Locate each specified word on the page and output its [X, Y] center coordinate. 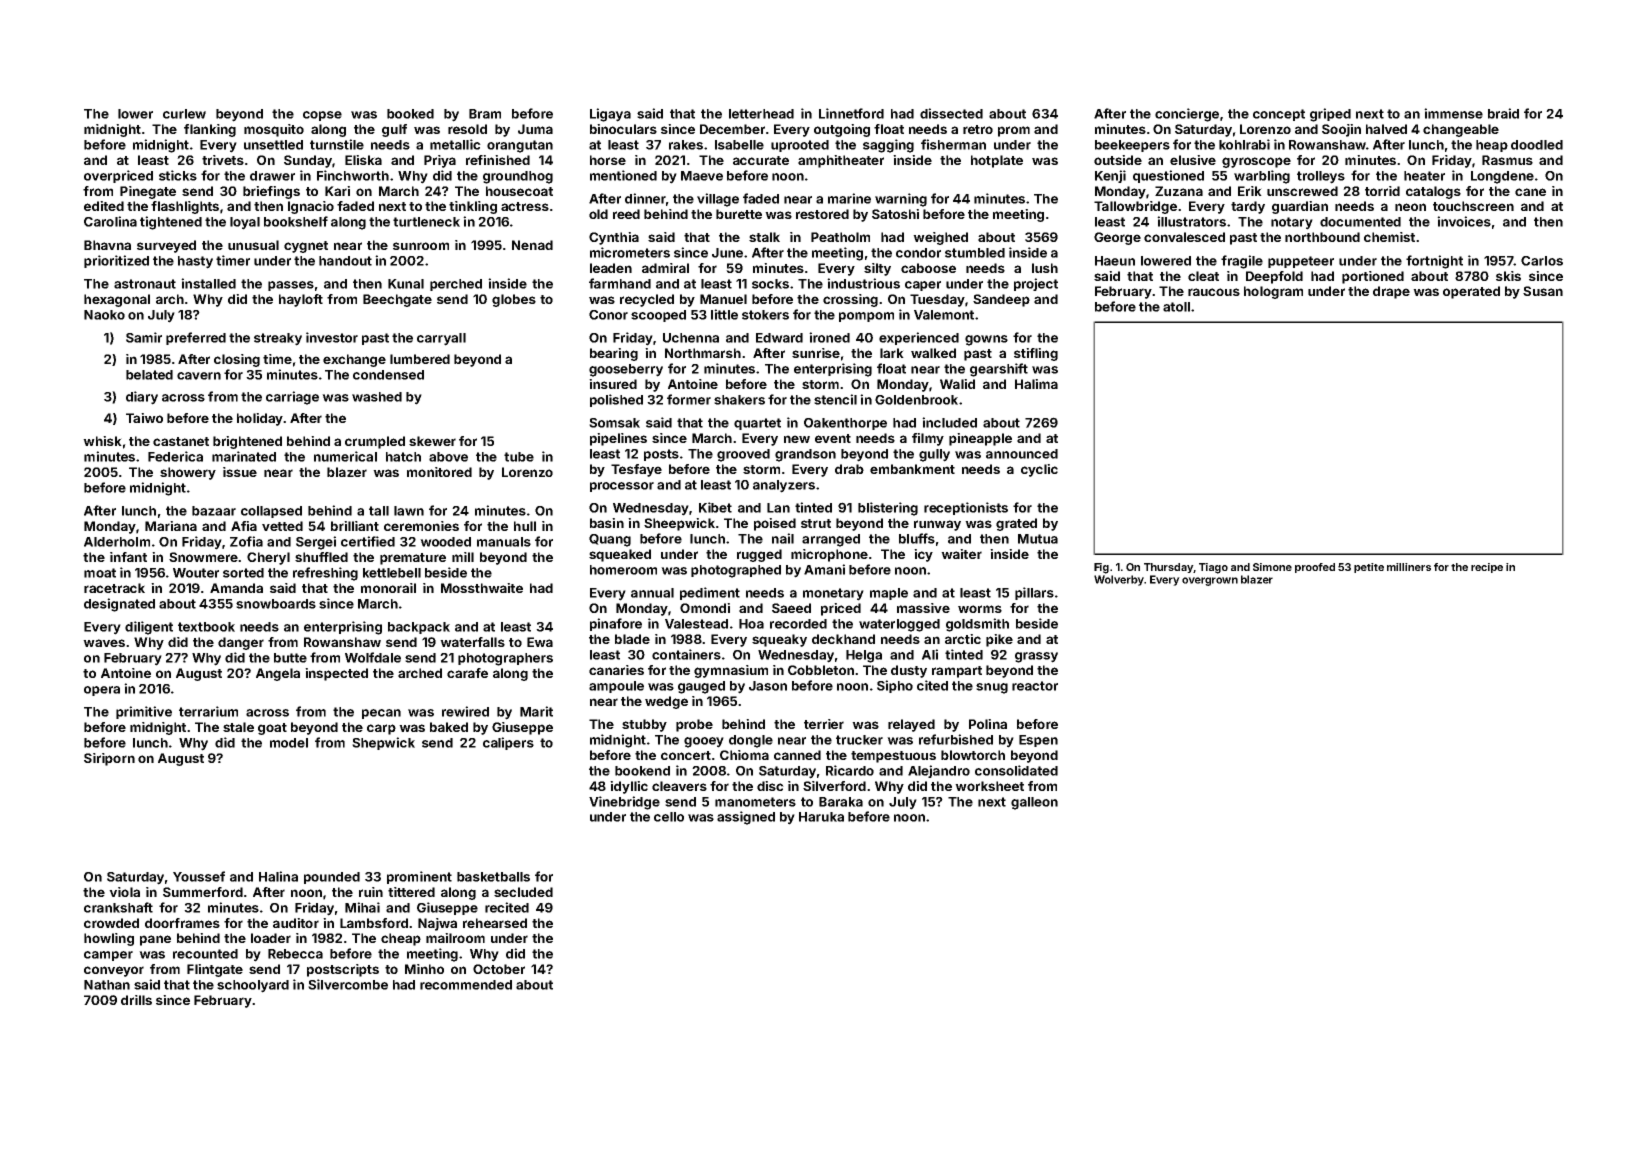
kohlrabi [1244, 144]
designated [119, 605]
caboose [928, 268]
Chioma [744, 755]
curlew [184, 114]
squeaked [620, 555]
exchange [354, 360]
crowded [111, 923]
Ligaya [610, 115]
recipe [1487, 568]
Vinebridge [624, 803]
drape [1391, 292]
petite [1369, 568]
